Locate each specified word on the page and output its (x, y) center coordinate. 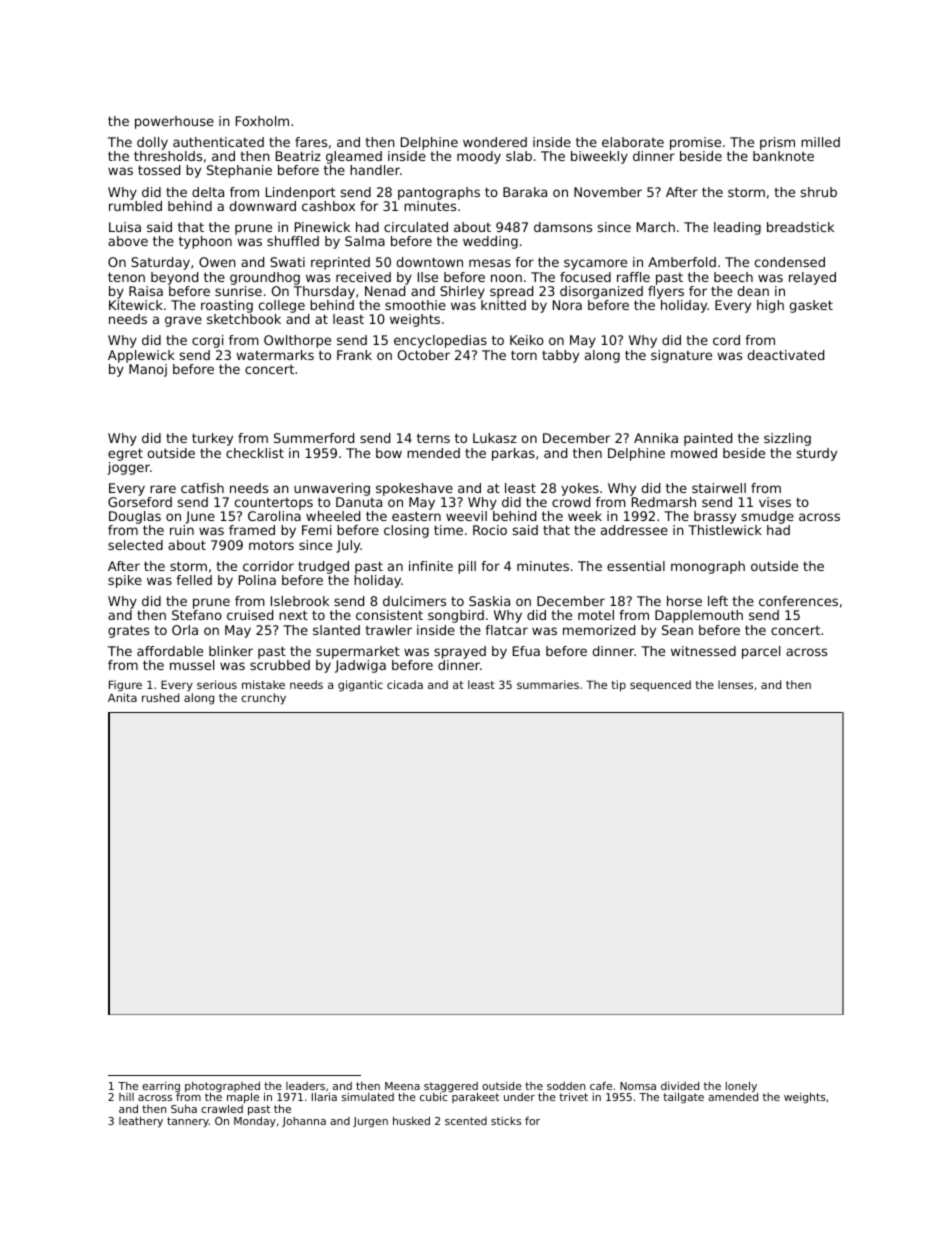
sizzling (787, 439)
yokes (580, 489)
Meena (402, 1086)
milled (820, 142)
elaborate (633, 142)
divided (680, 1086)
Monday (255, 1122)
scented (466, 1121)
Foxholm (262, 121)
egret (125, 454)
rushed (160, 697)
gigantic (360, 686)
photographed (222, 1087)
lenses (735, 684)
